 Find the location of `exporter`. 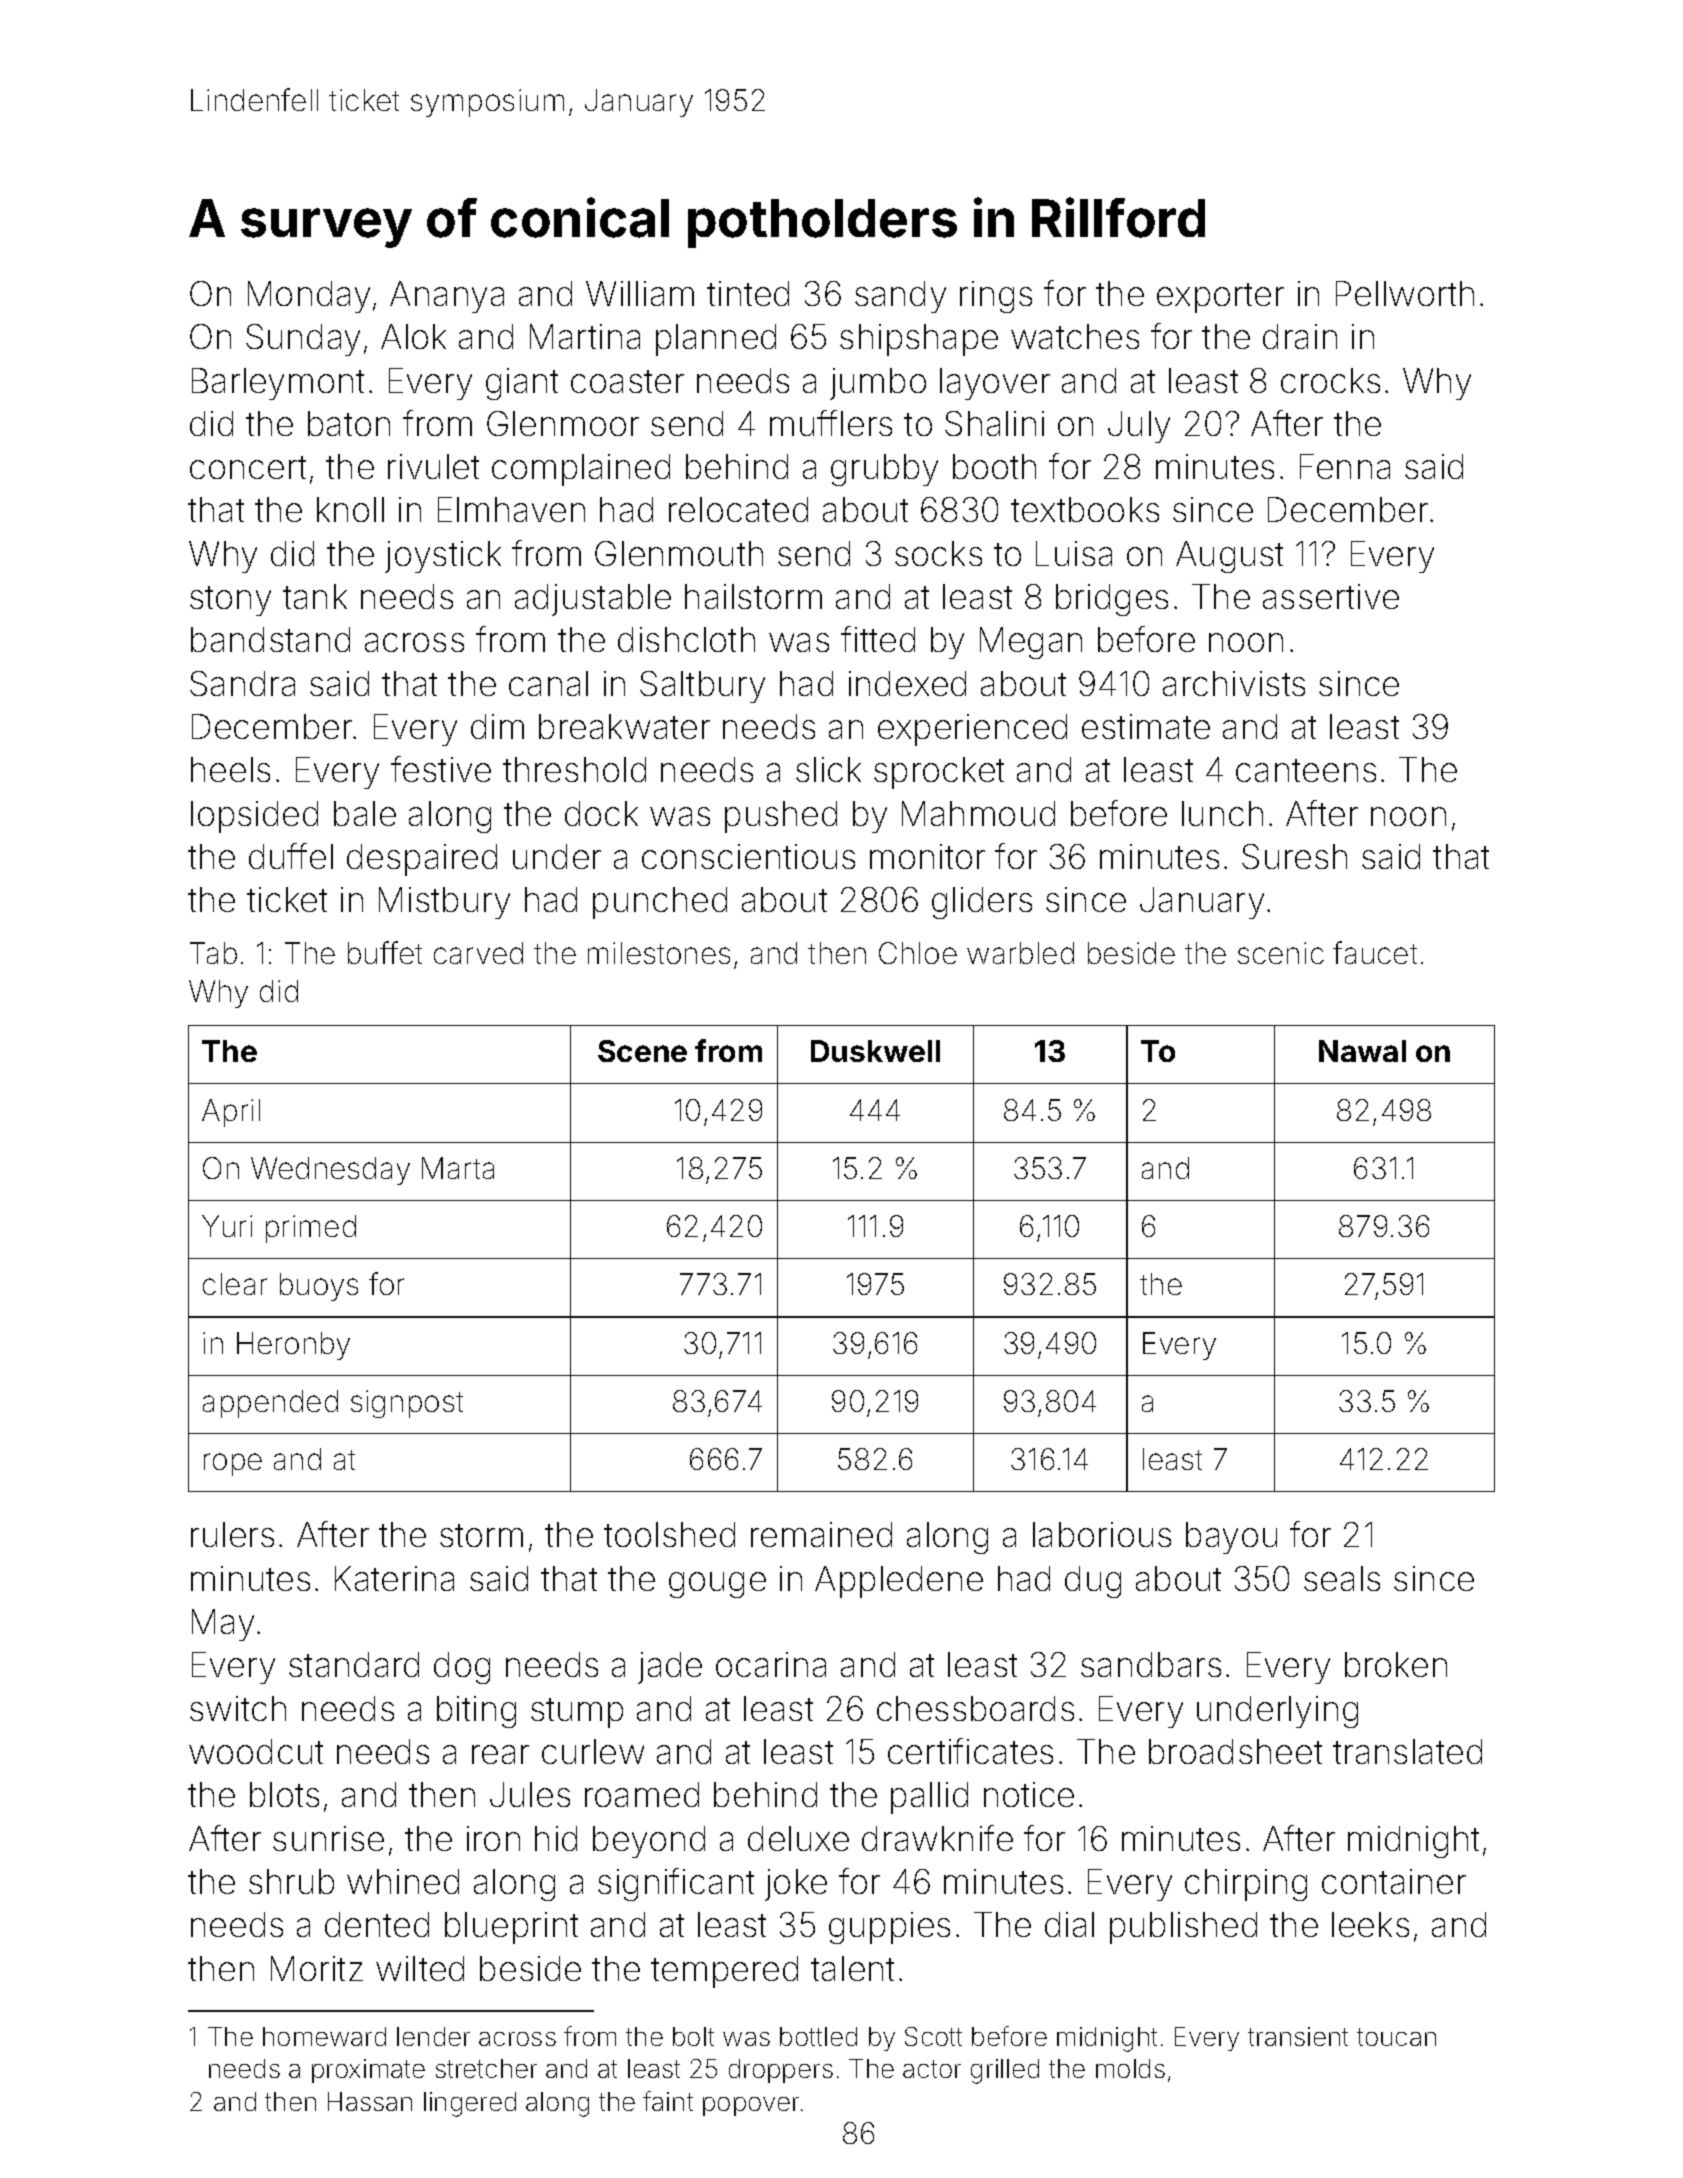

exporter is located at coordinates (1220, 298).
